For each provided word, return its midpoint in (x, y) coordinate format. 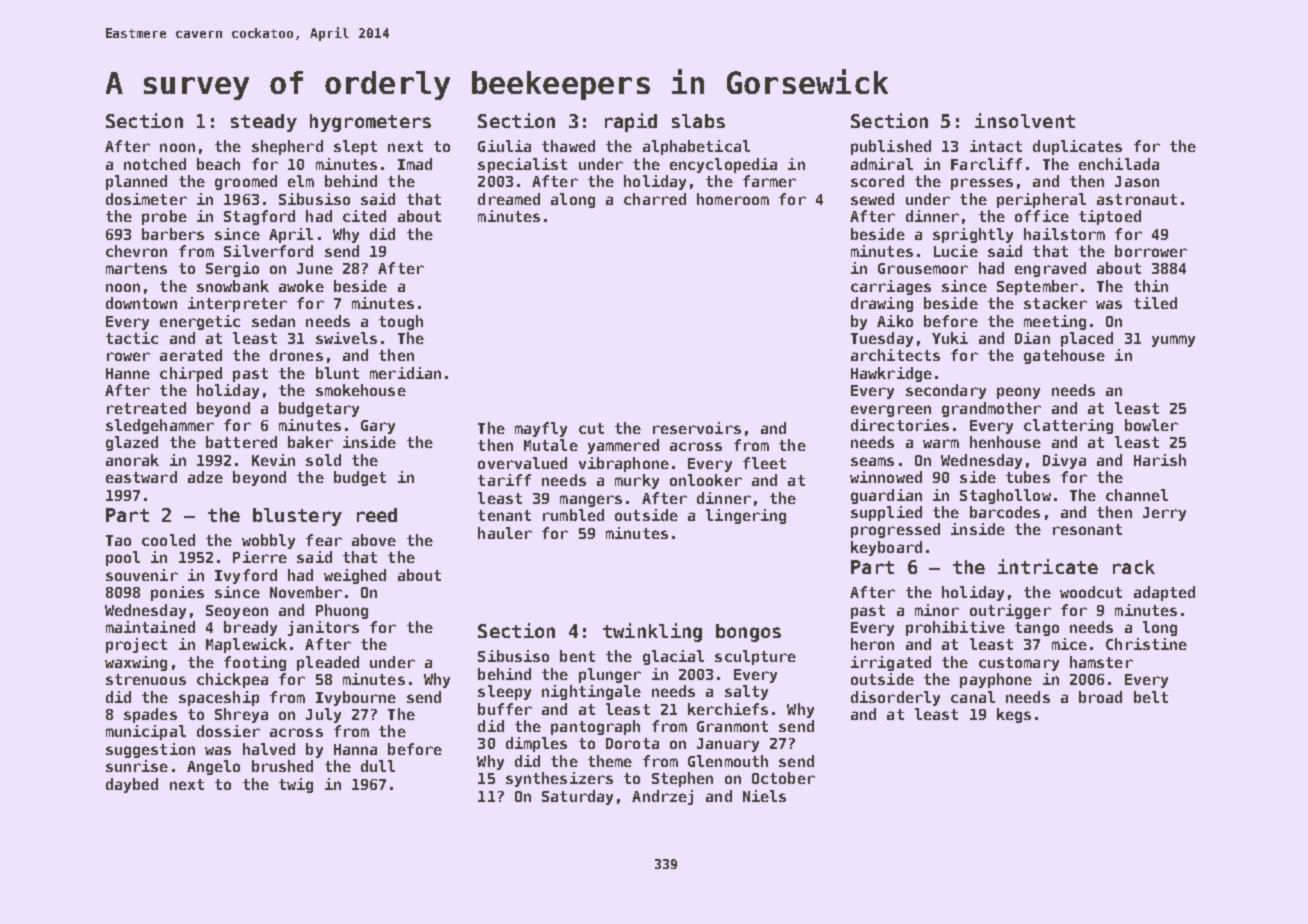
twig (296, 785)
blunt (337, 373)
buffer (505, 709)
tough (401, 322)
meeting (1055, 322)
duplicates (1077, 147)
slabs (698, 121)
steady (264, 123)
